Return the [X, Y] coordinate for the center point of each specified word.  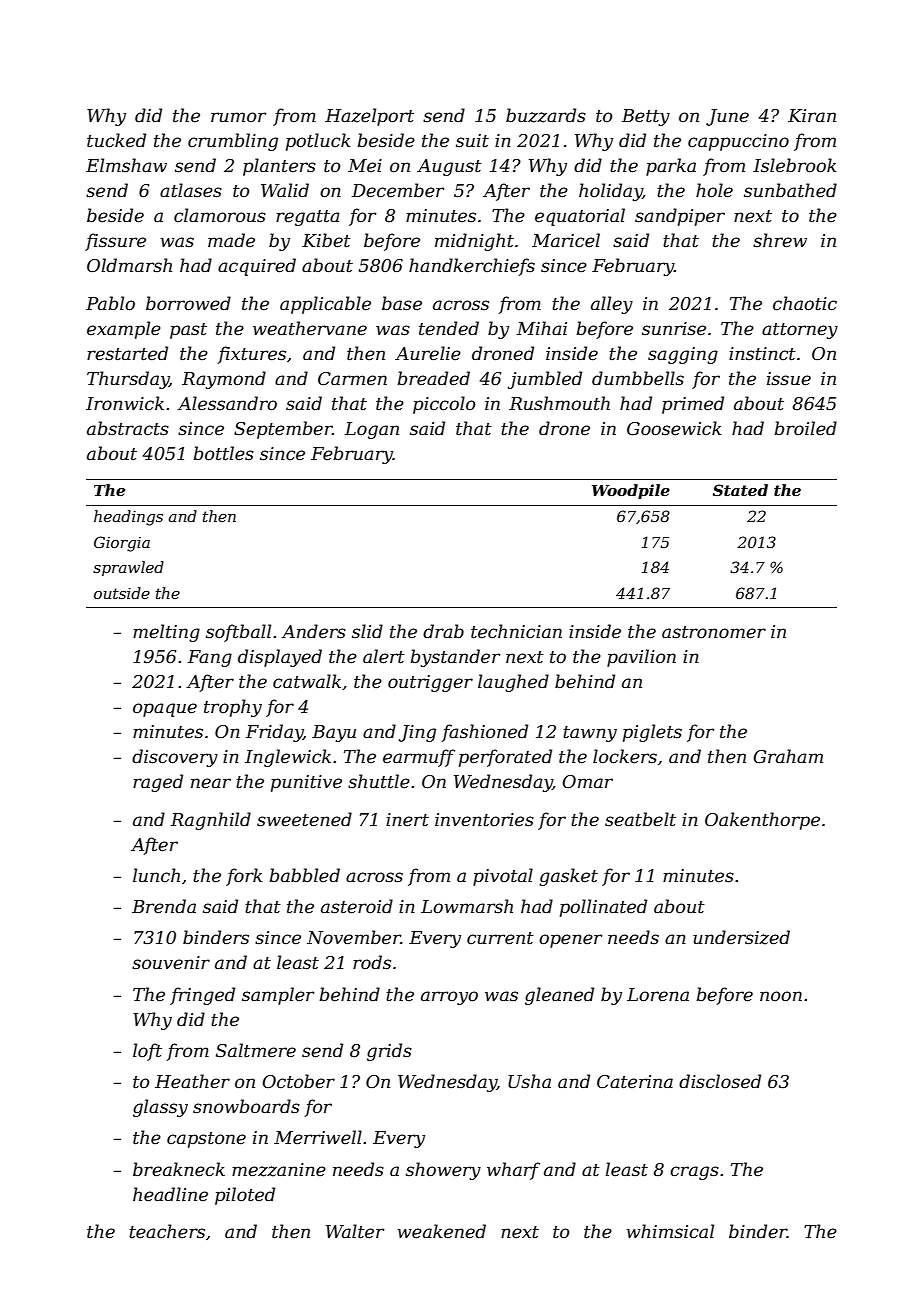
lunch [156, 875]
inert [407, 819]
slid [367, 631]
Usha [529, 1081]
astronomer [714, 632]
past [188, 331]
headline [170, 1194]
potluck [318, 142]
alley [612, 305]
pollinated [603, 908]
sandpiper [680, 217]
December [398, 190]
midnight [474, 242]
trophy [233, 708]
